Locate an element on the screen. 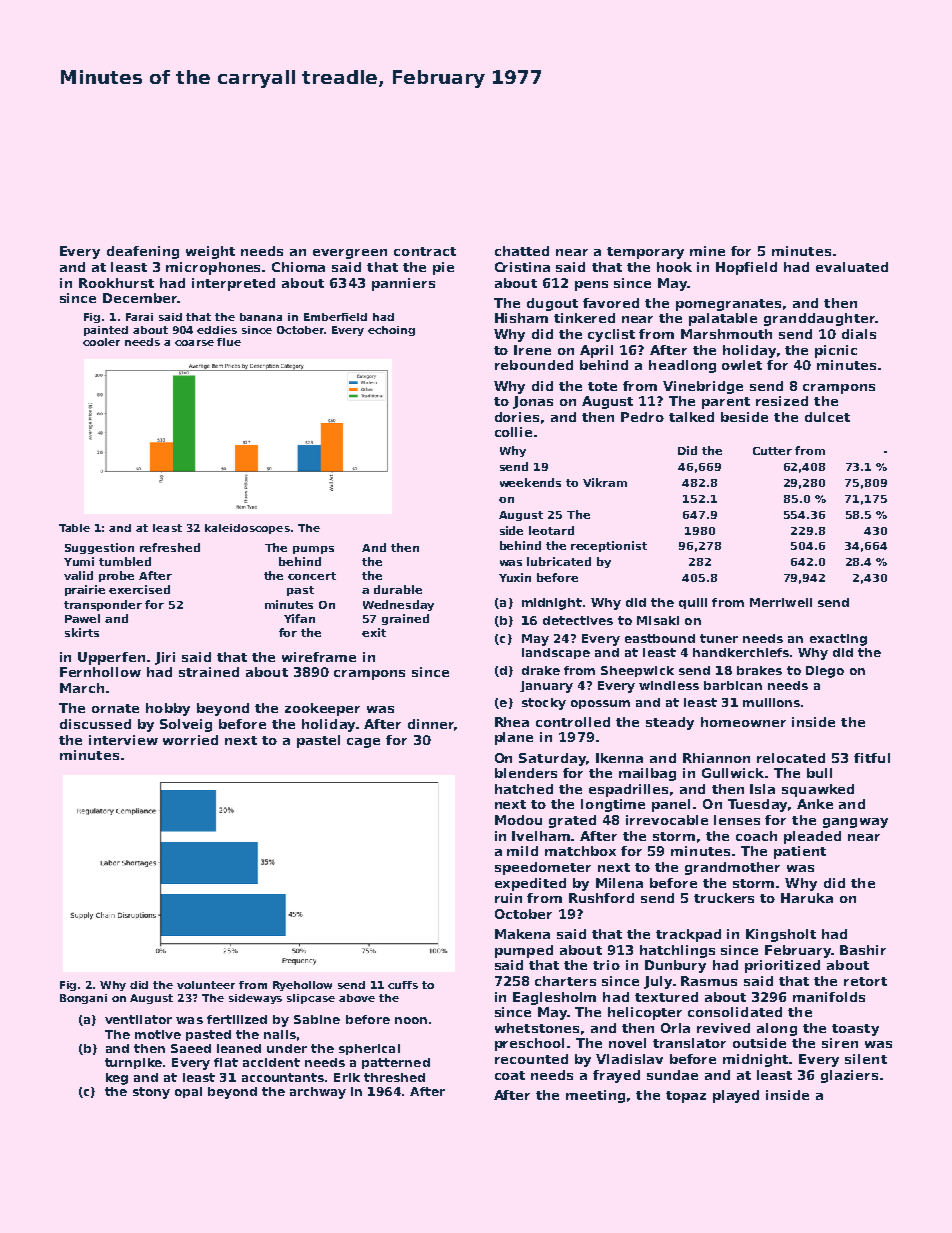 Image resolution: width=952 pixels, height=1233 pixels. Rookhurst is located at coordinates (116, 283).
